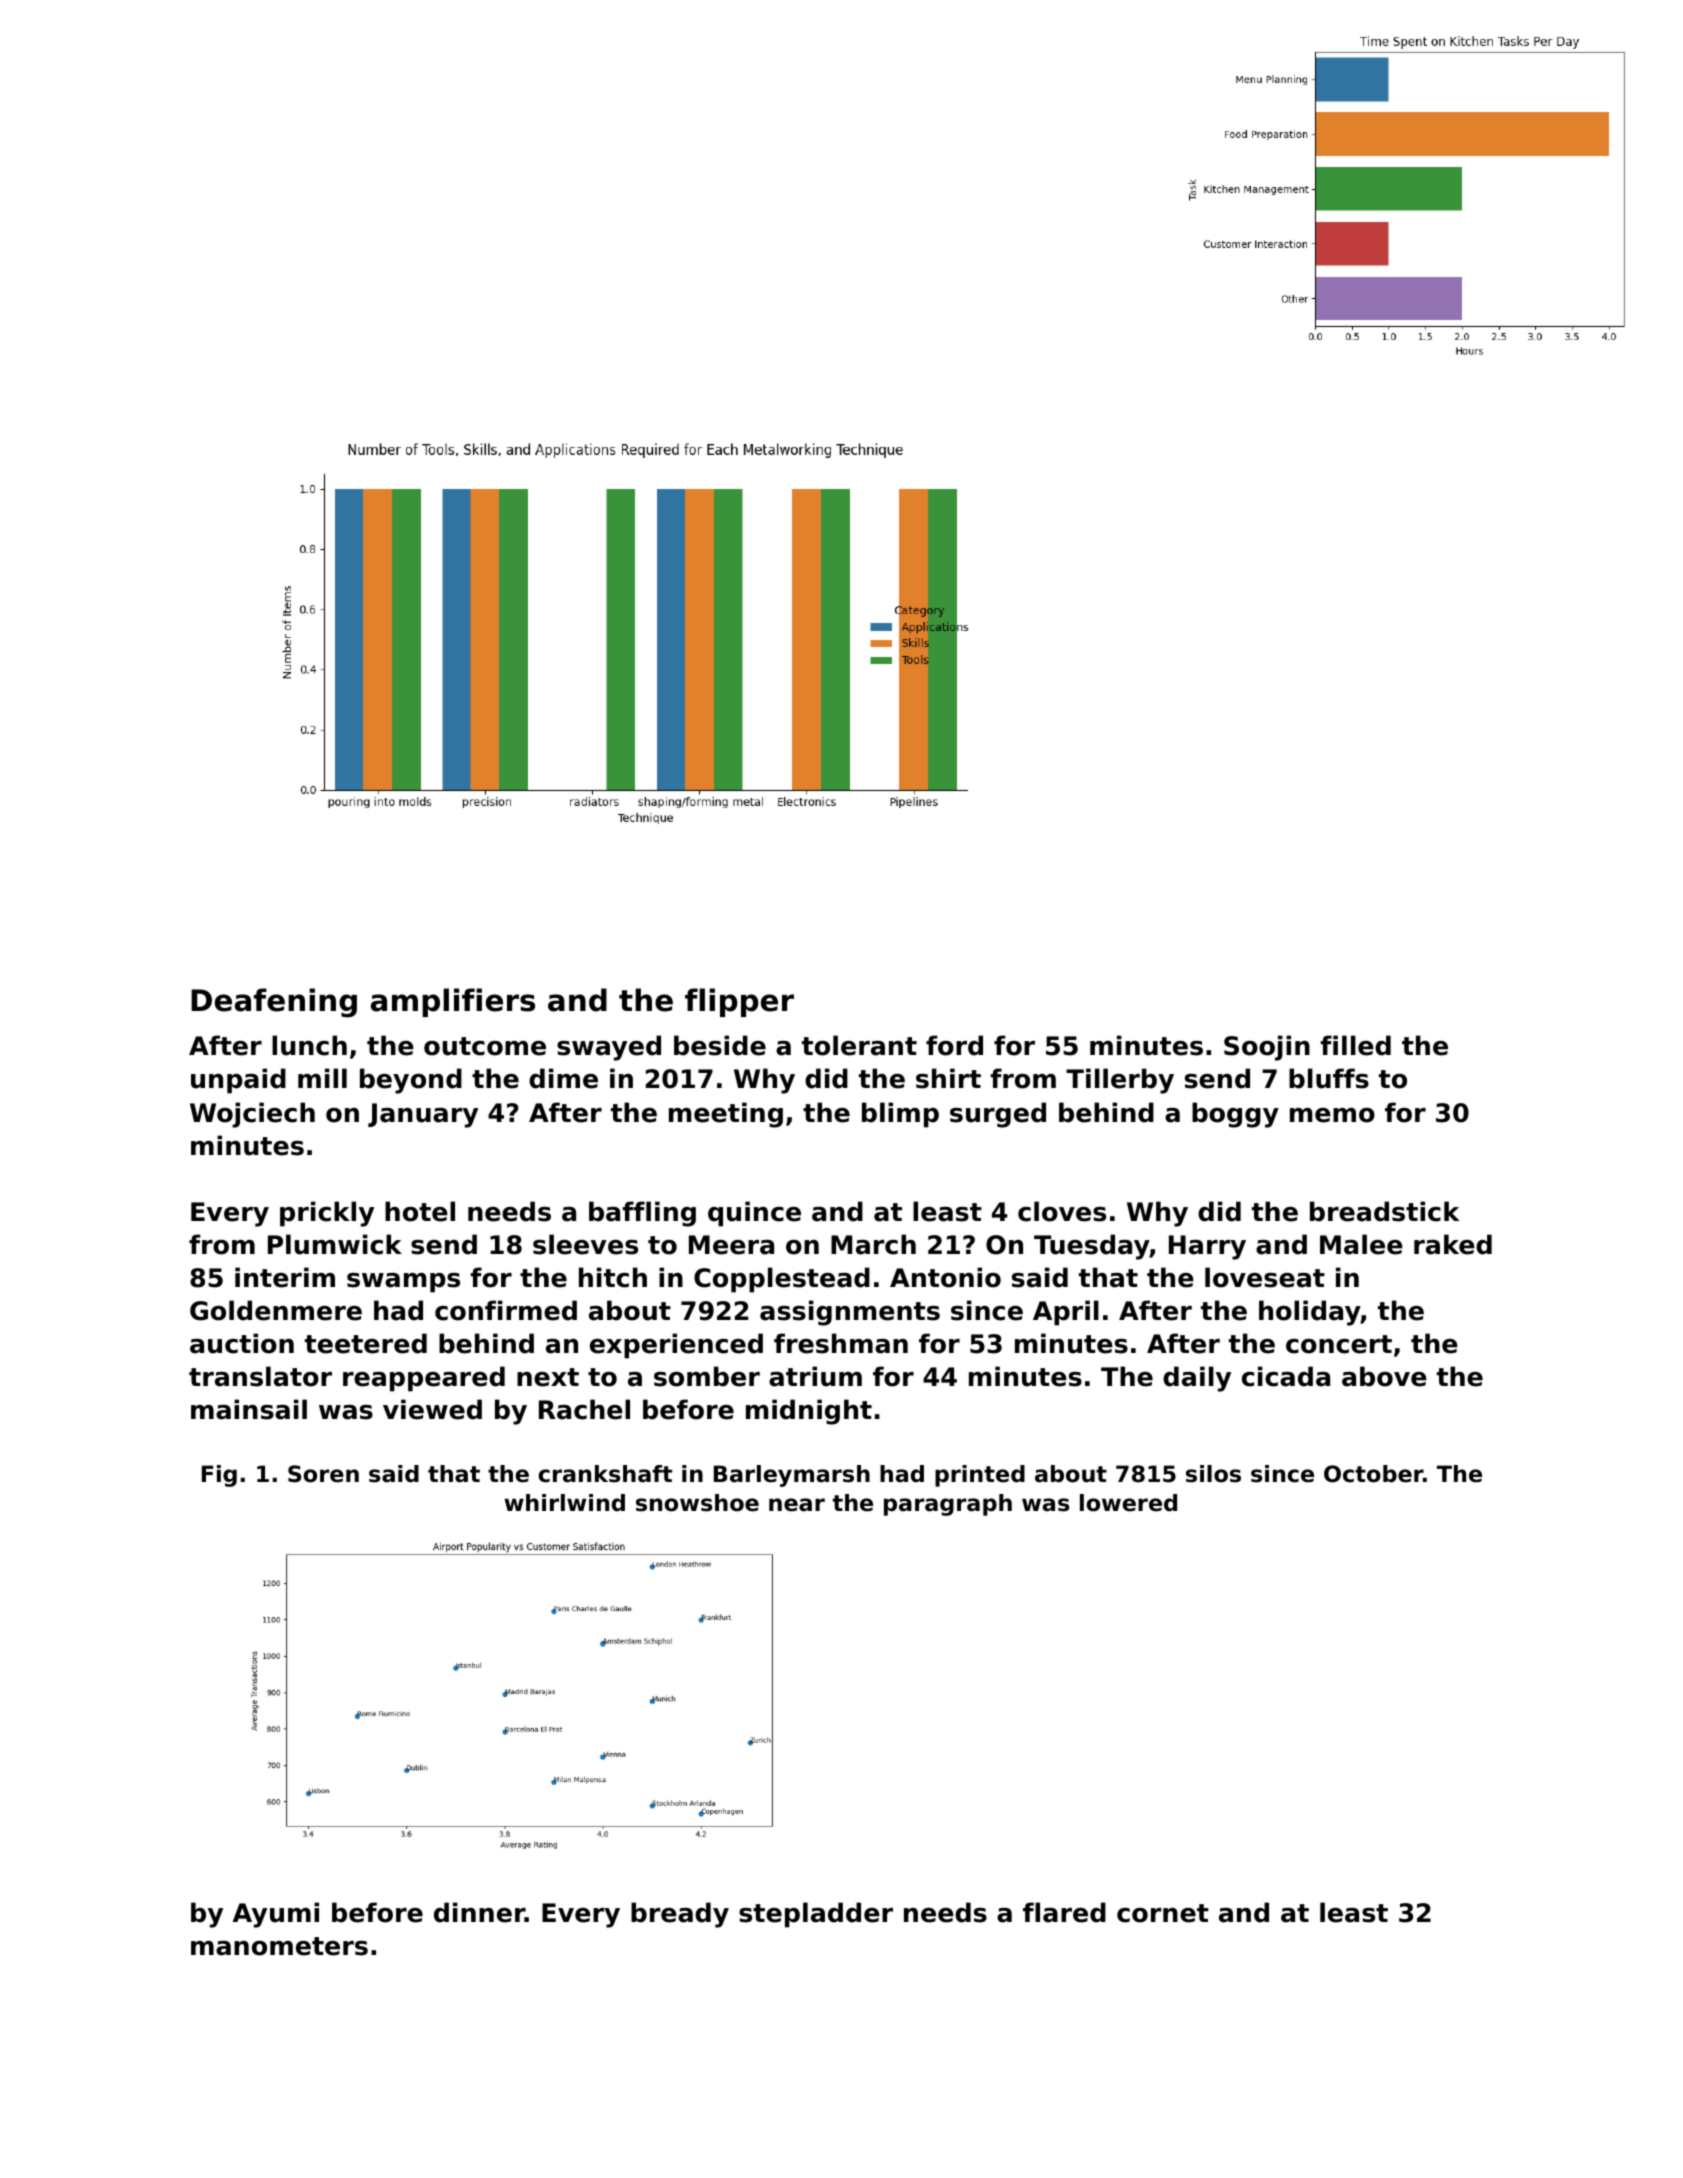 The image size is (1683, 2178). Describe the element at coordinates (731, 1245) in the screenshot. I see `Meera` at that location.
